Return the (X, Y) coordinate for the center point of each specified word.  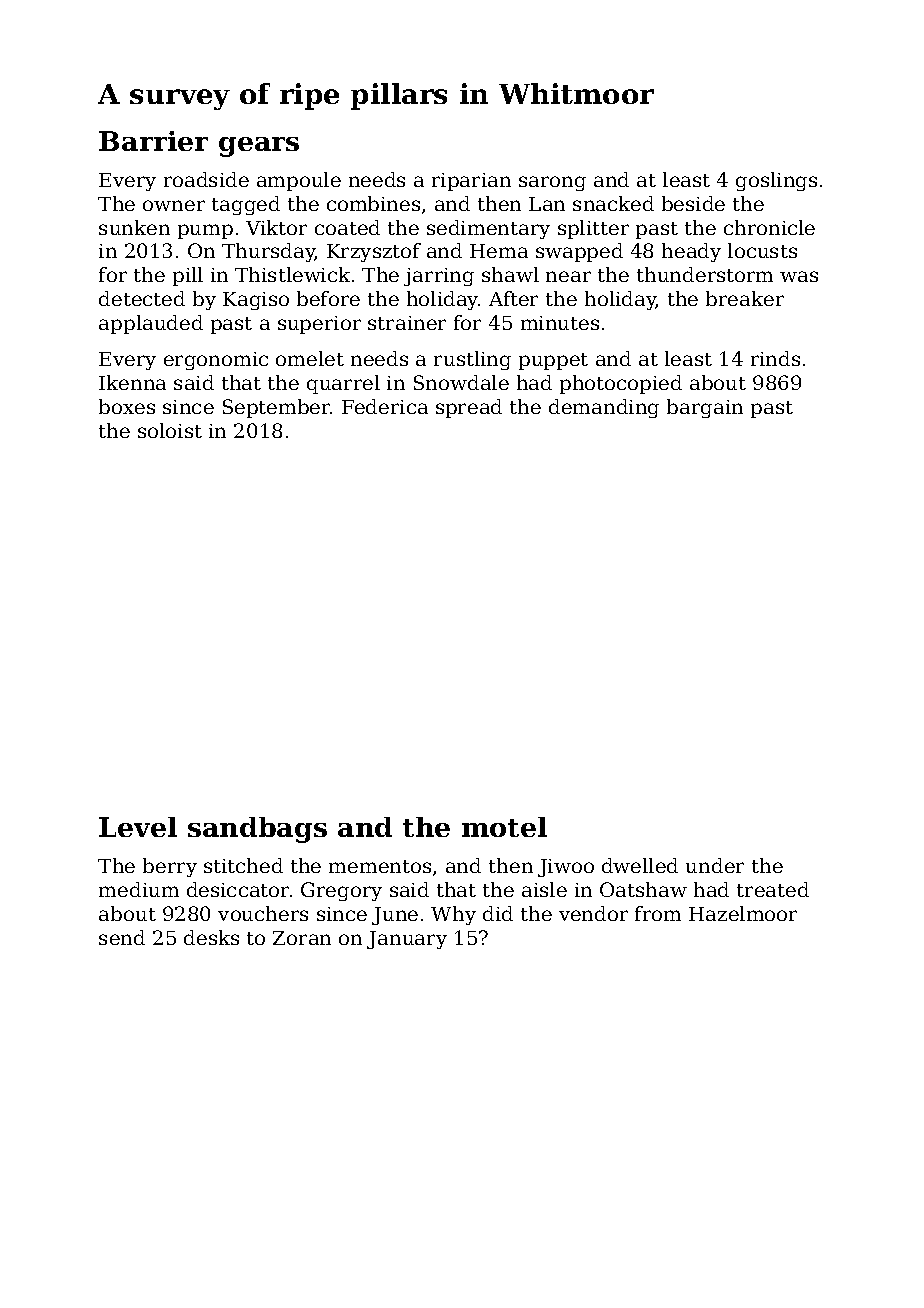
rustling (472, 360)
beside (693, 203)
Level (138, 827)
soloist (170, 430)
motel (504, 827)
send (122, 937)
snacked (613, 203)
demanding (604, 408)
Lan (547, 204)
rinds (775, 358)
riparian (471, 182)
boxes (127, 406)
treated (773, 889)
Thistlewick (292, 274)
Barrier (153, 141)
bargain (705, 408)
